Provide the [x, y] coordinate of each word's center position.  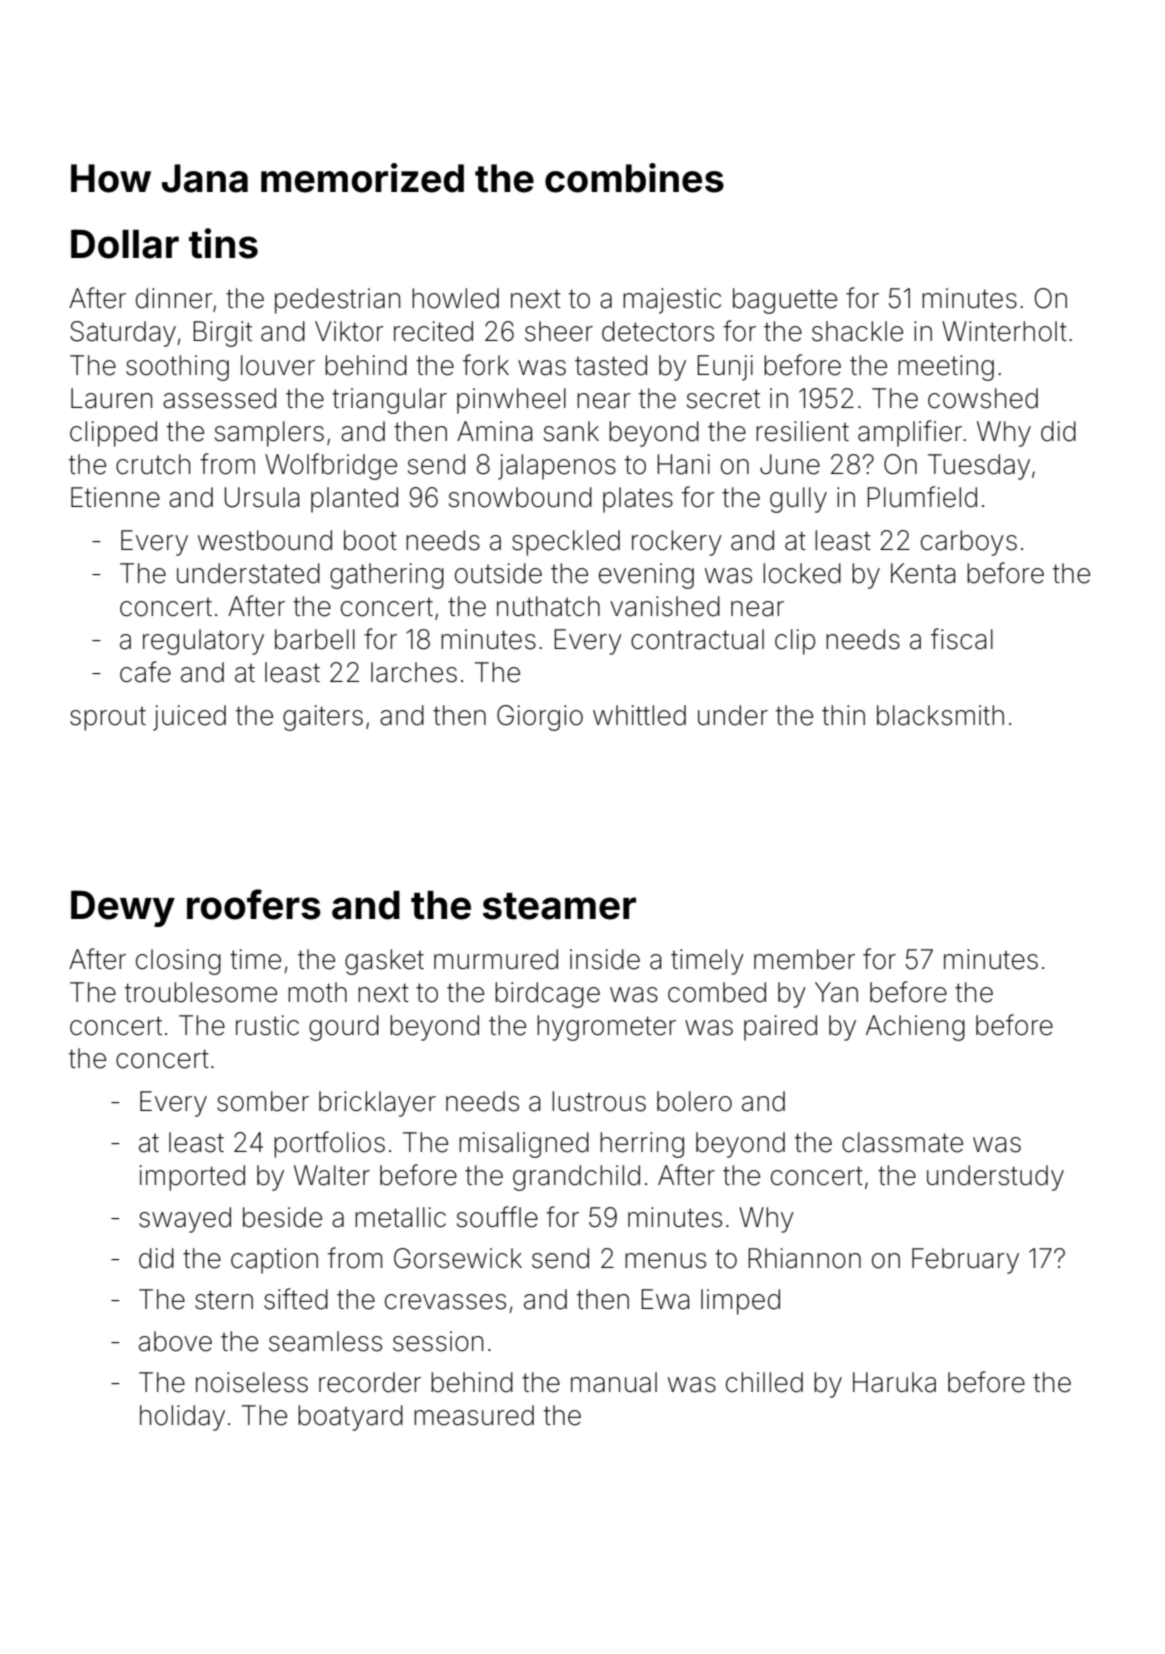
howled [455, 298]
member [804, 959]
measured [474, 1415]
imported [192, 1178]
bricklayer [377, 1104]
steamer [559, 906]
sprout [108, 719]
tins [223, 243]
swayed [185, 1220]
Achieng [915, 1028]
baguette [785, 301]
